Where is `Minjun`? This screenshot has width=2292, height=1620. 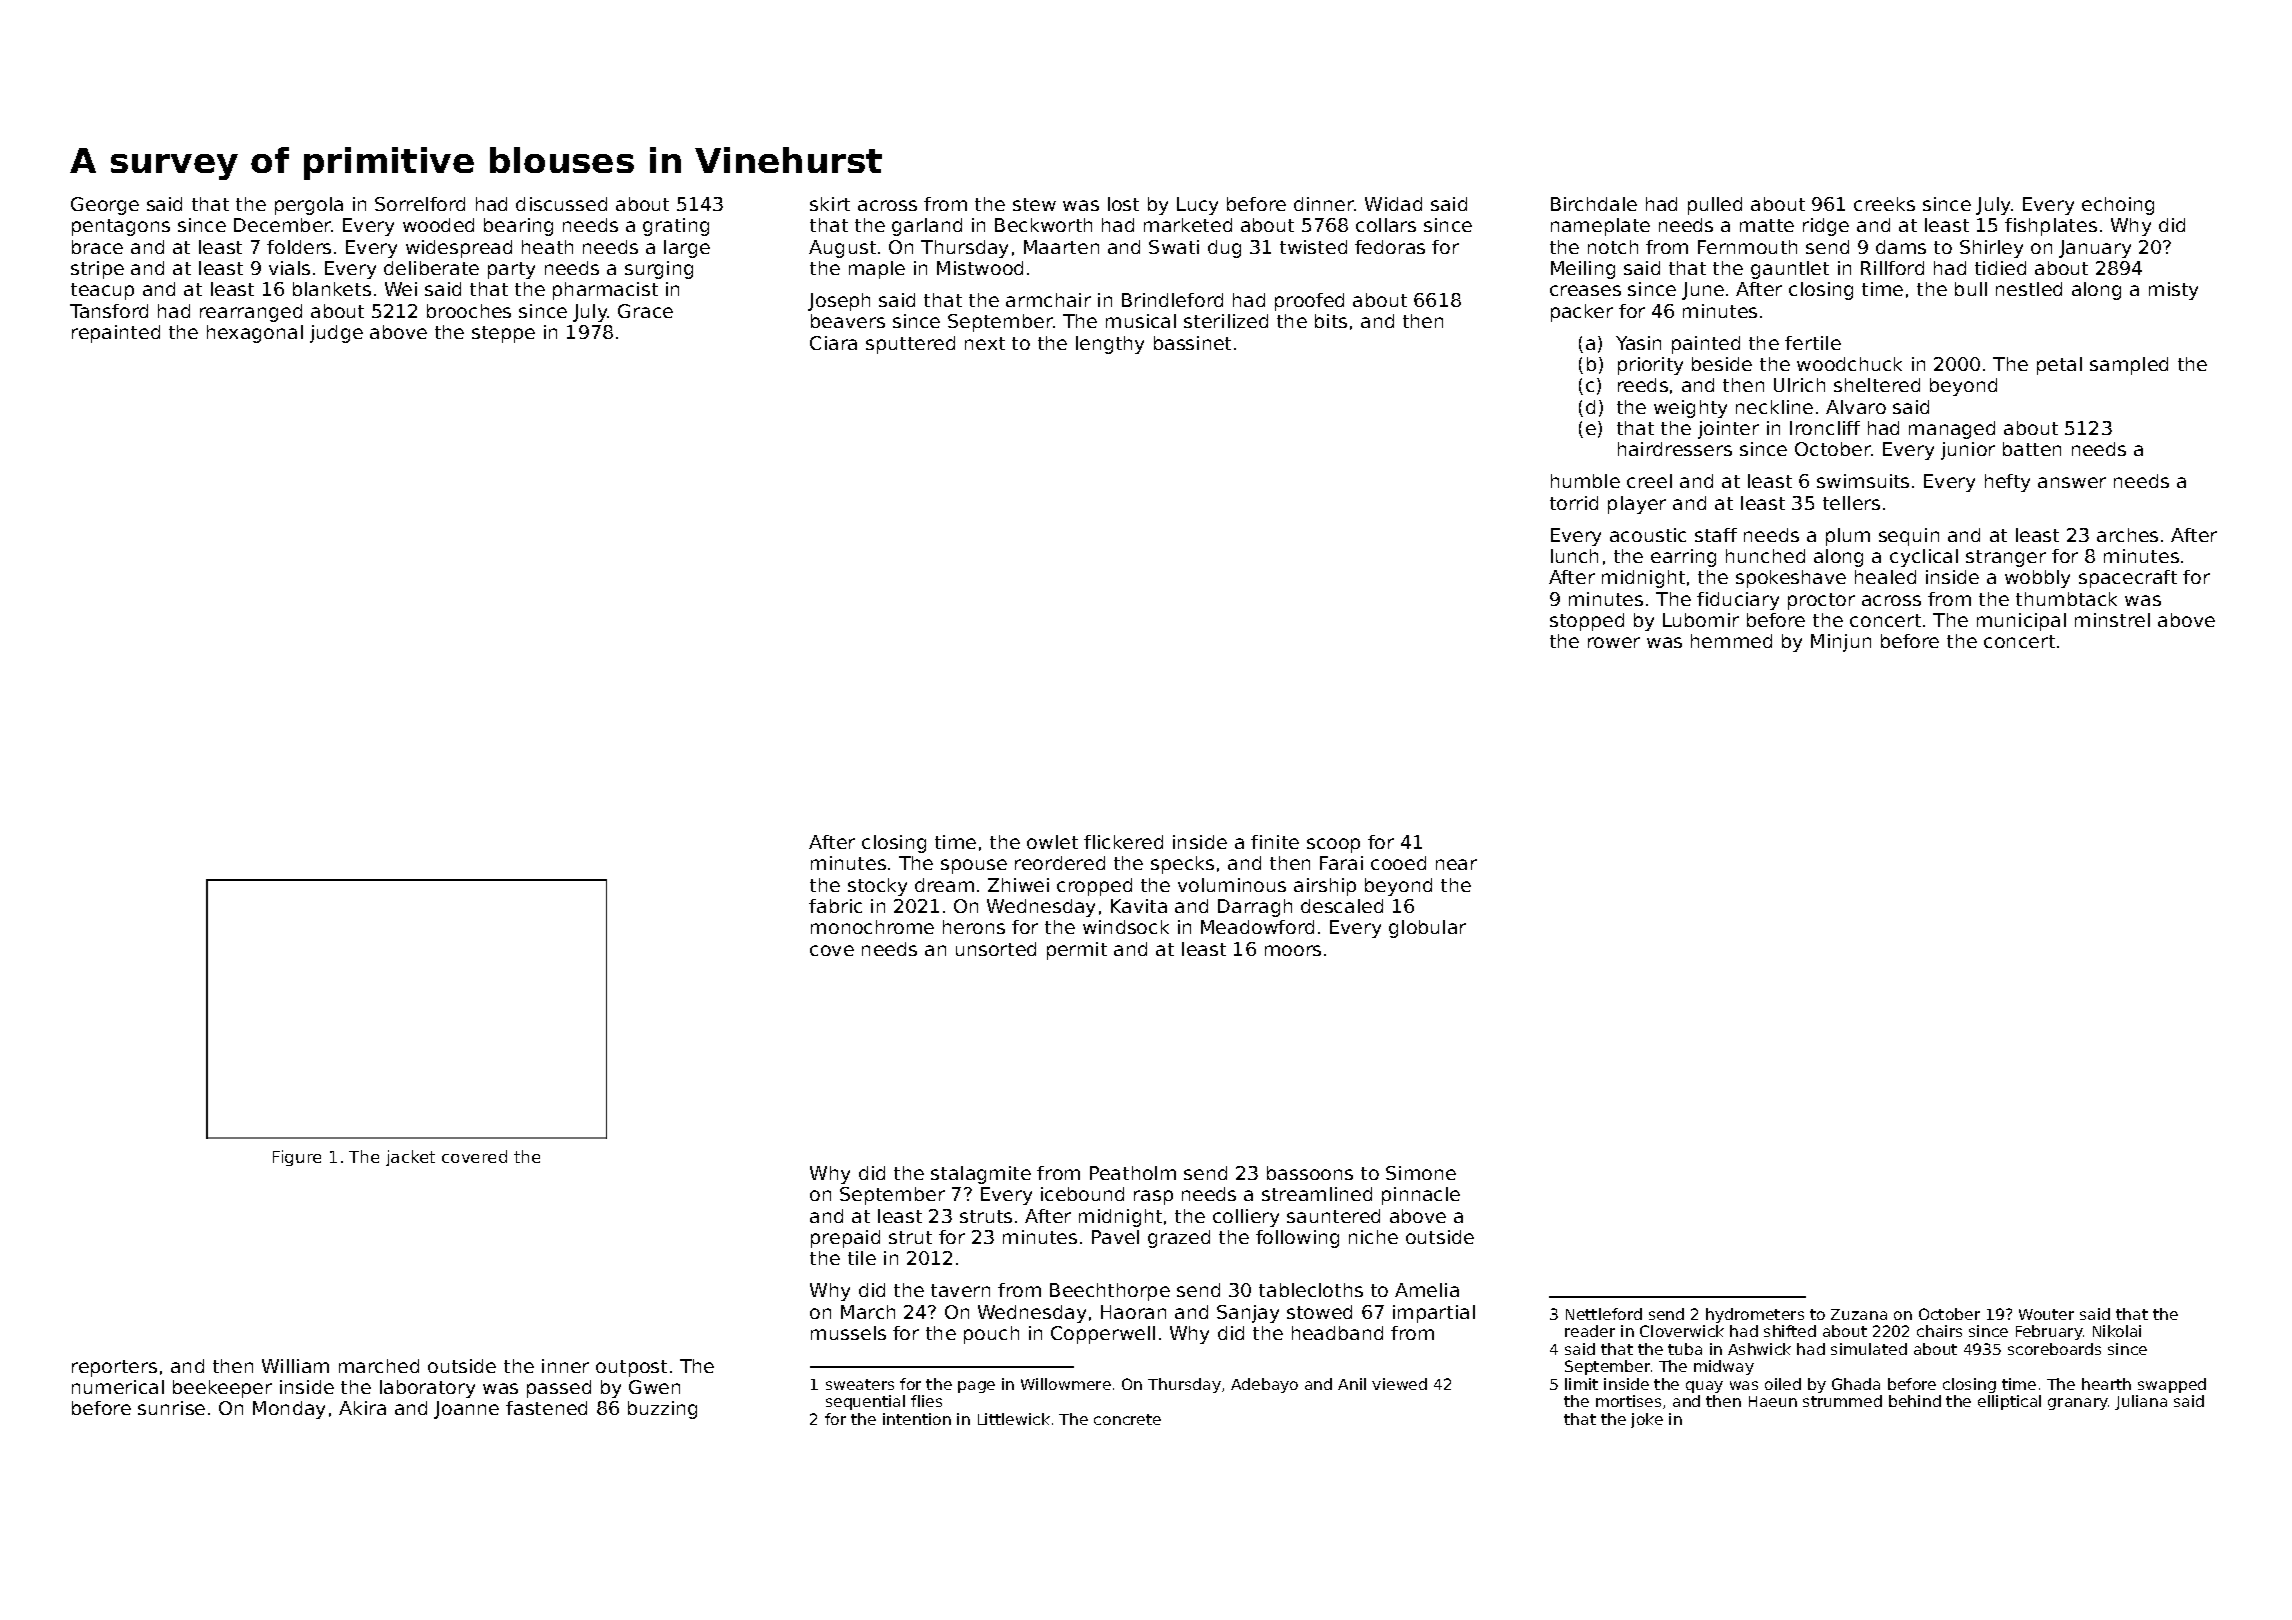
Minjun is located at coordinates (1841, 643).
